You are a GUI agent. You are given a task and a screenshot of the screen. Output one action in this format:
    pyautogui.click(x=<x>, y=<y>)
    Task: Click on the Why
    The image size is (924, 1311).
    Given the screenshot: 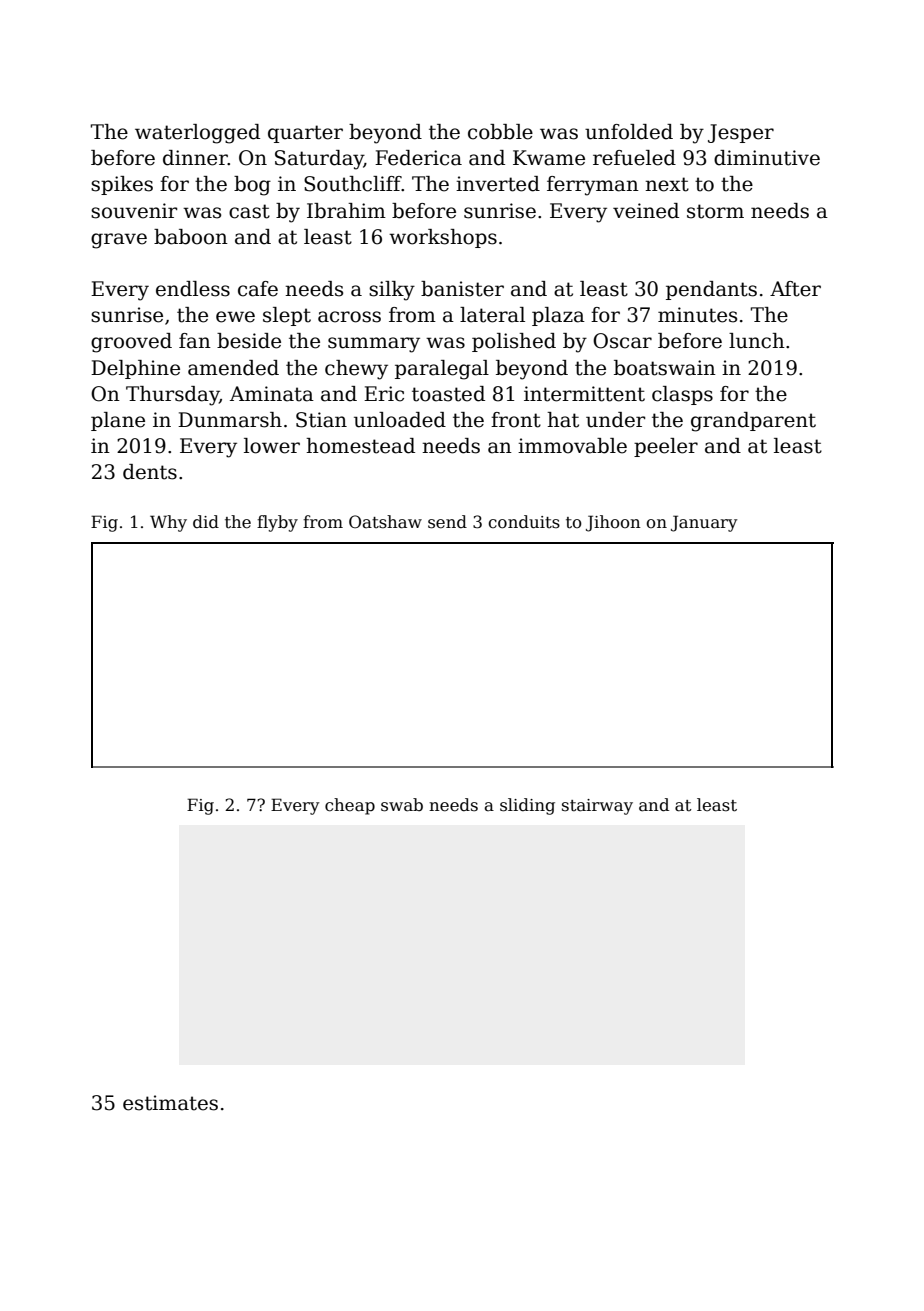 What is the action you would take?
    pyautogui.click(x=168, y=523)
